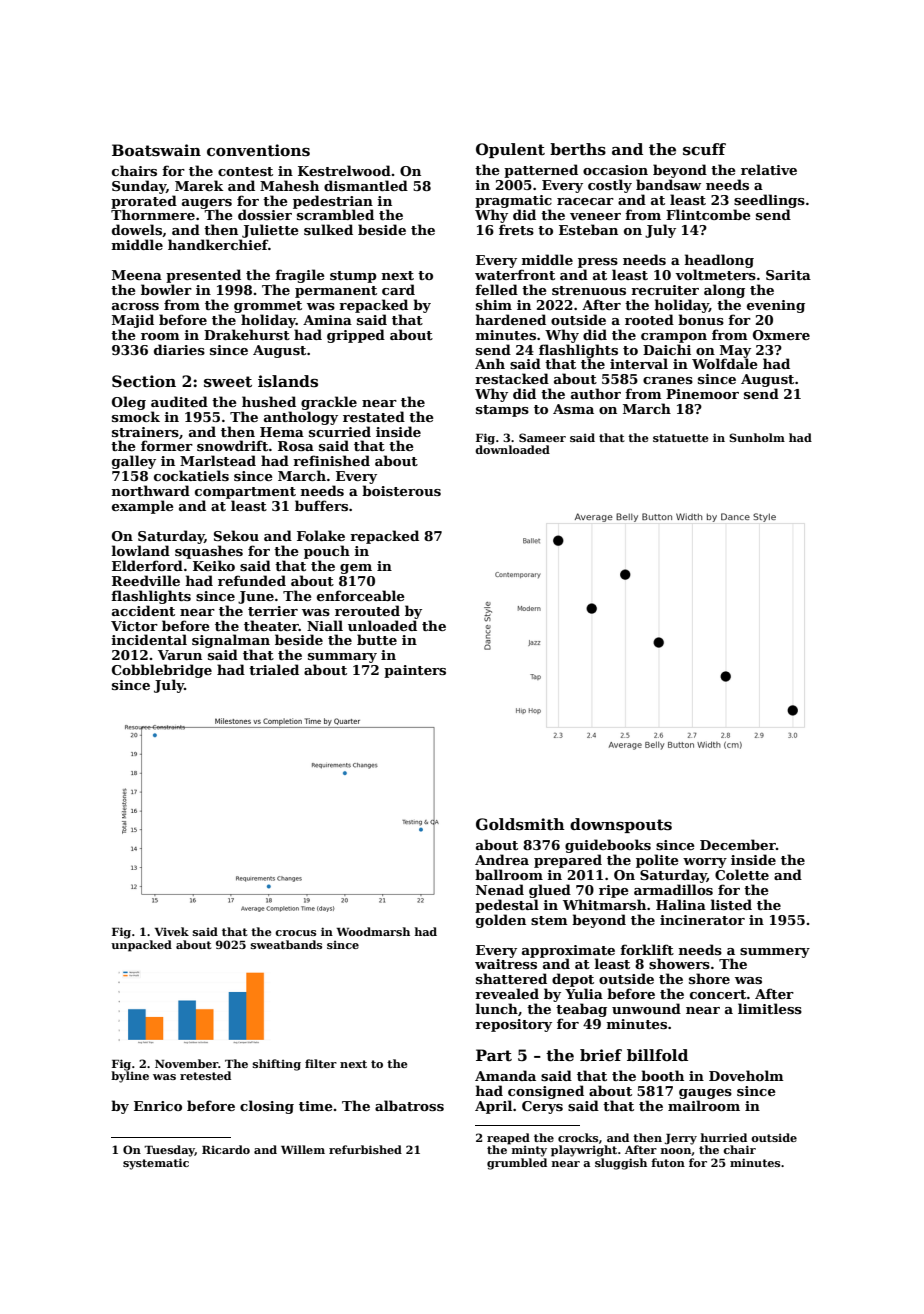  I want to click on handkerchief, so click(218, 244).
